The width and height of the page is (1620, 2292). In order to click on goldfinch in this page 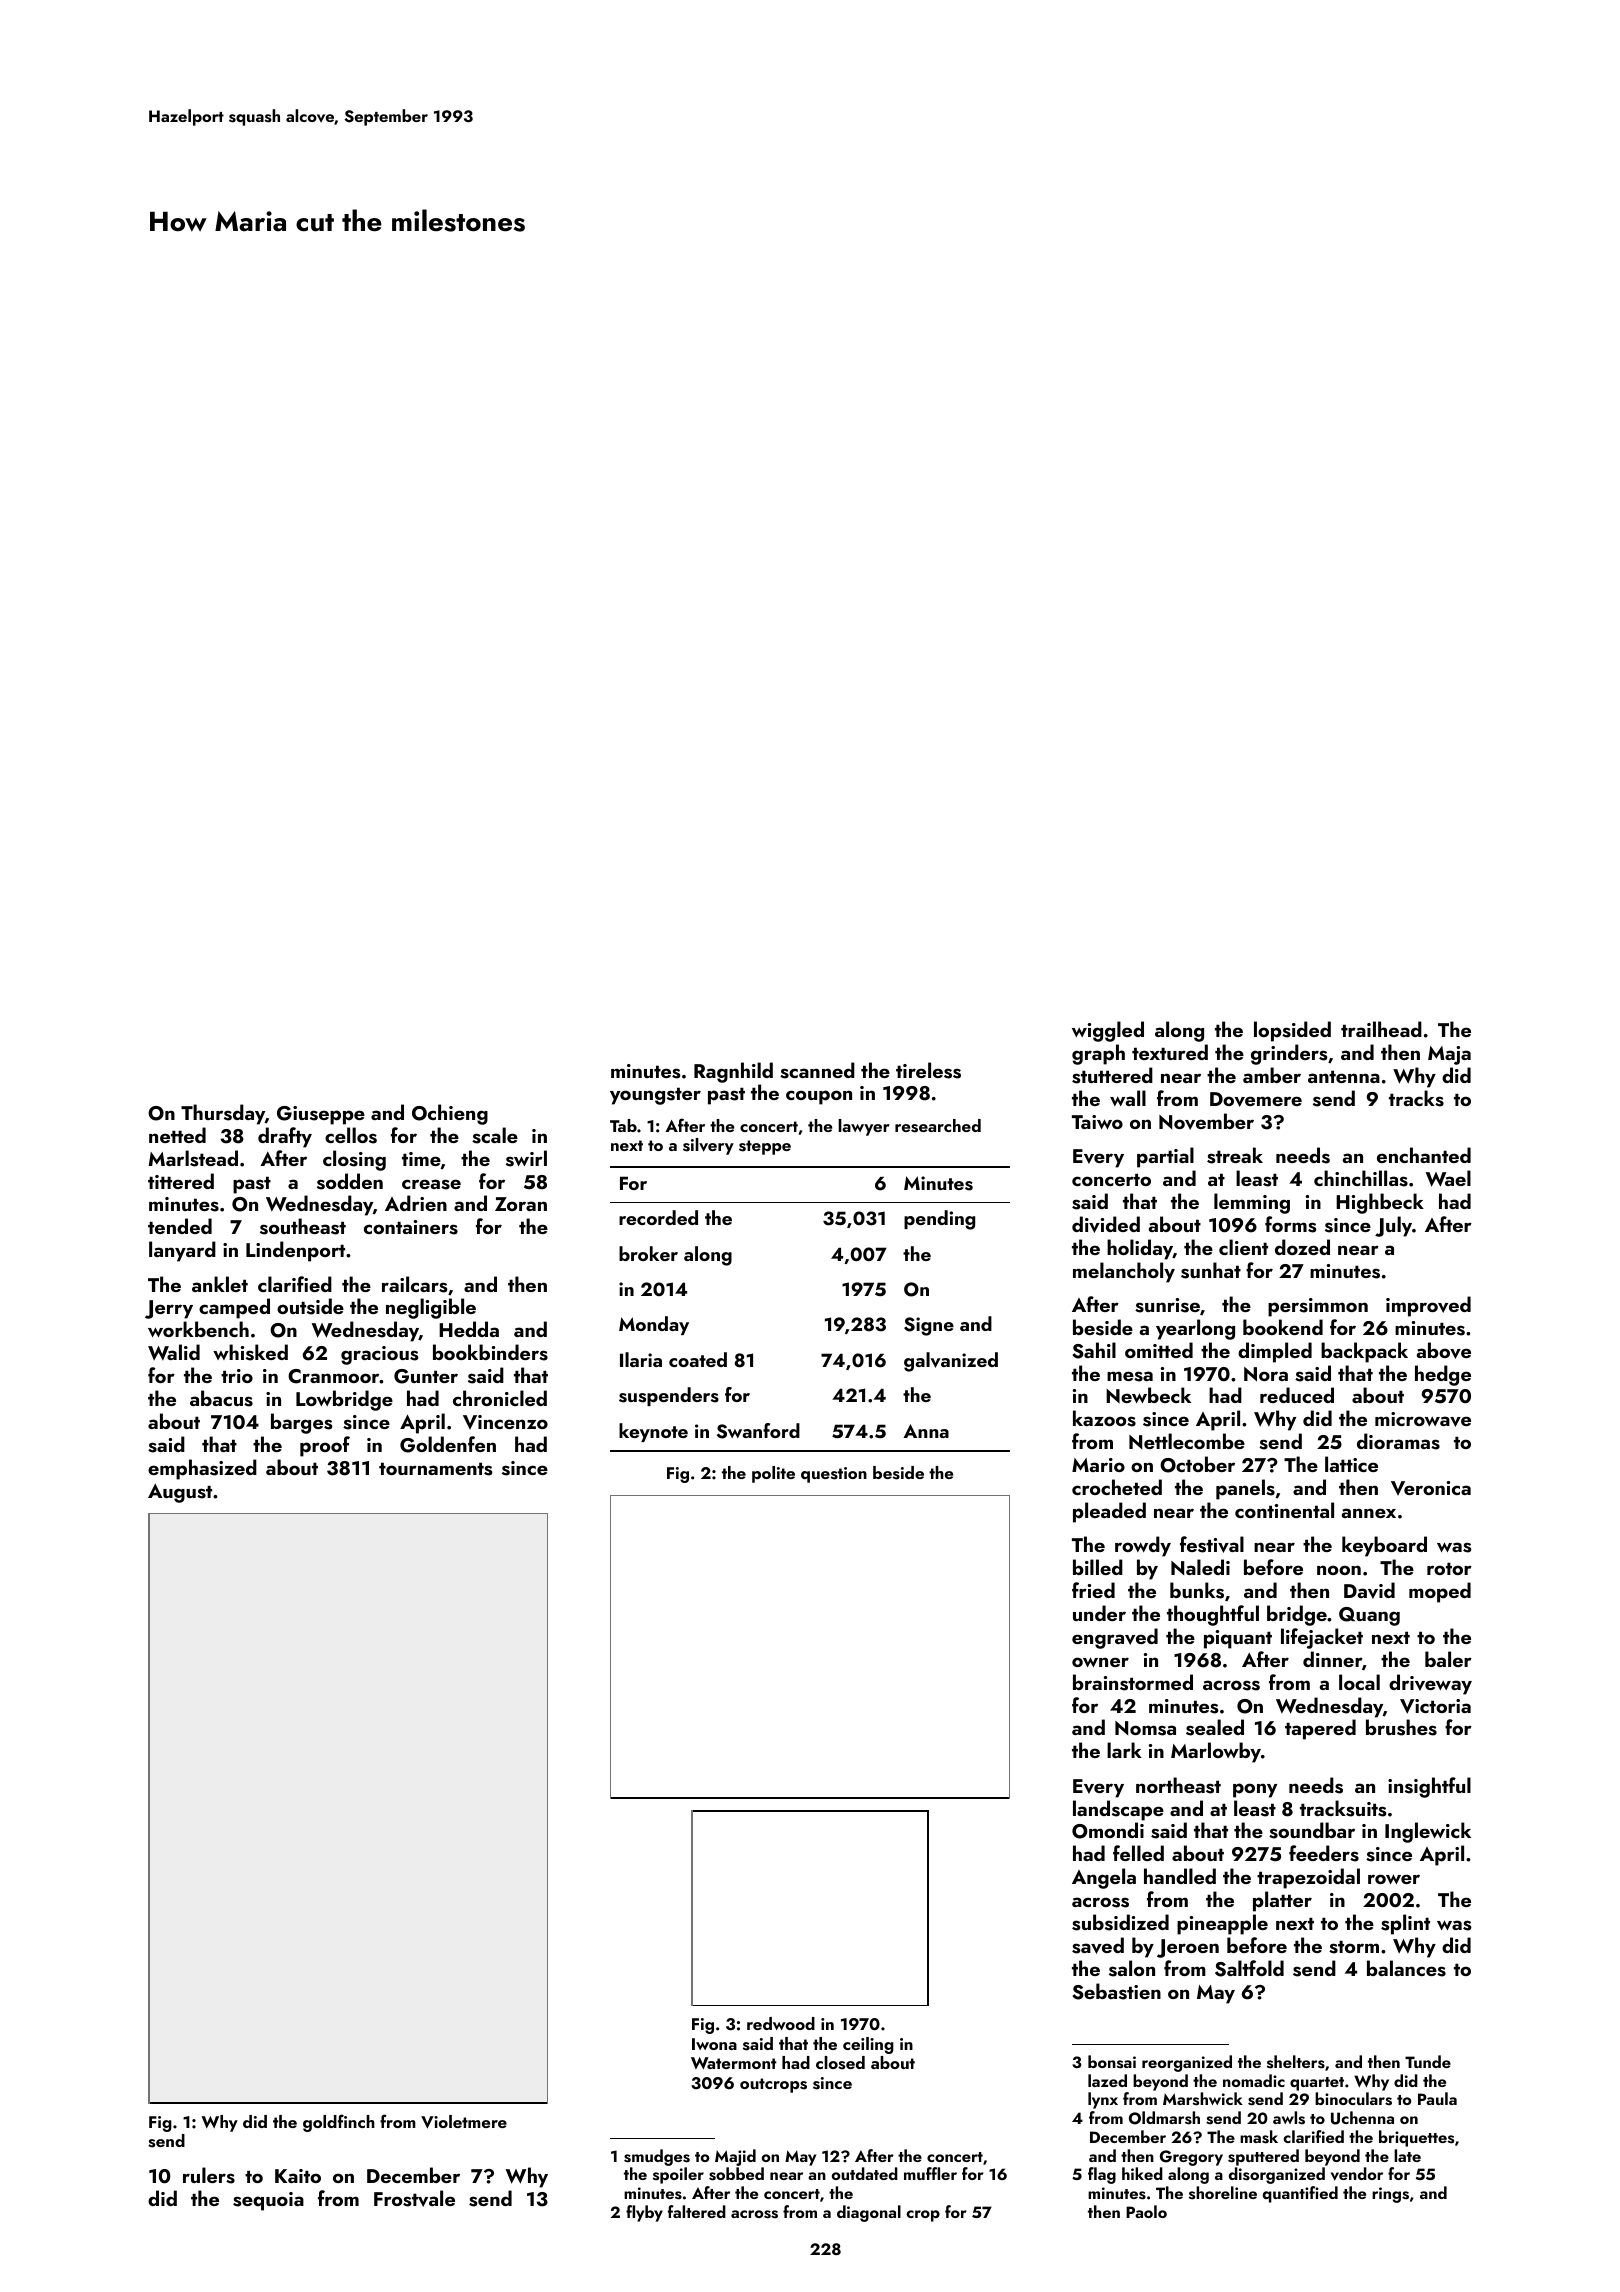, I will do `click(339, 2123)`.
